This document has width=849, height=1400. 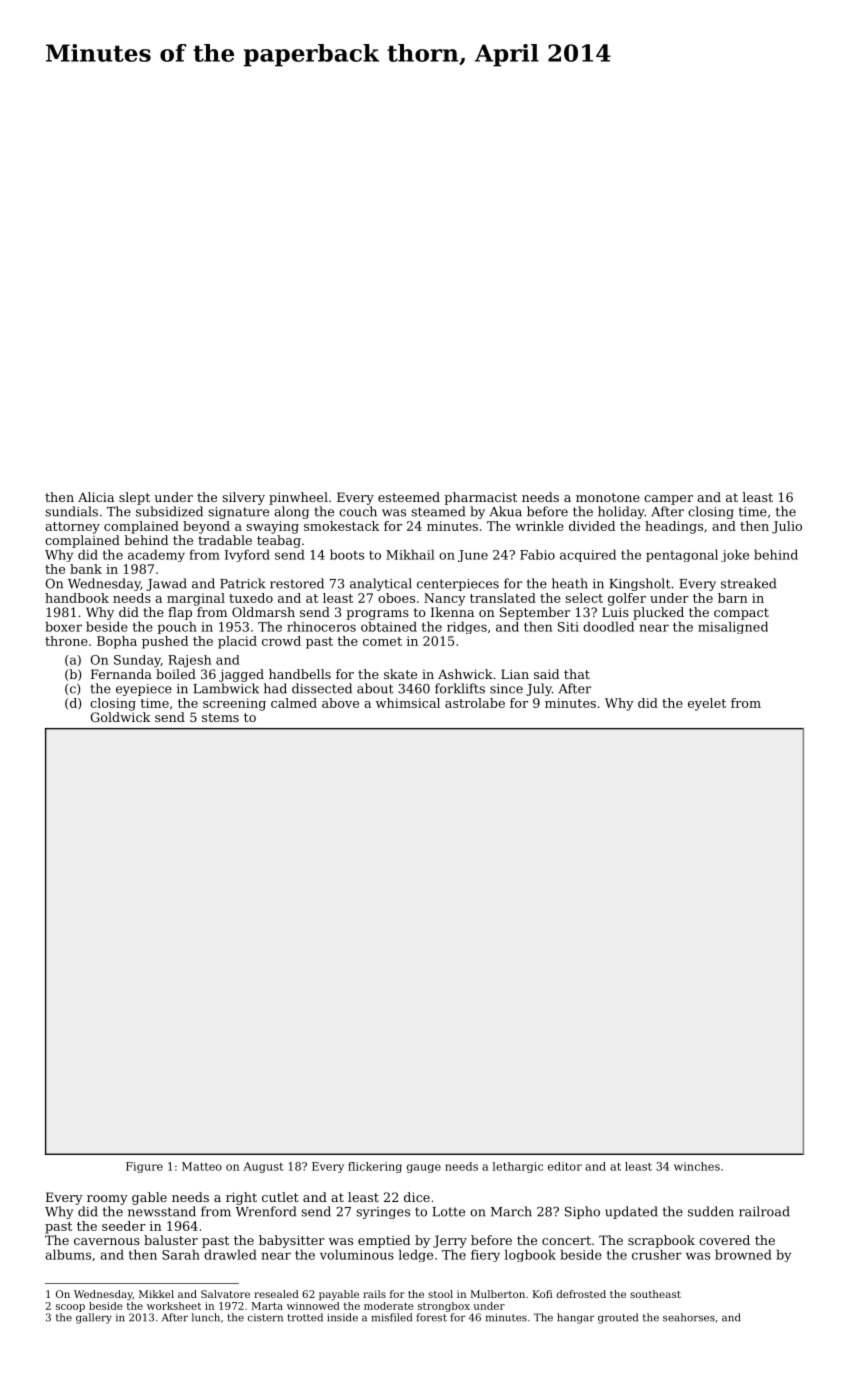 What do you see at coordinates (697, 1166) in the document?
I see `winches` at bounding box center [697, 1166].
